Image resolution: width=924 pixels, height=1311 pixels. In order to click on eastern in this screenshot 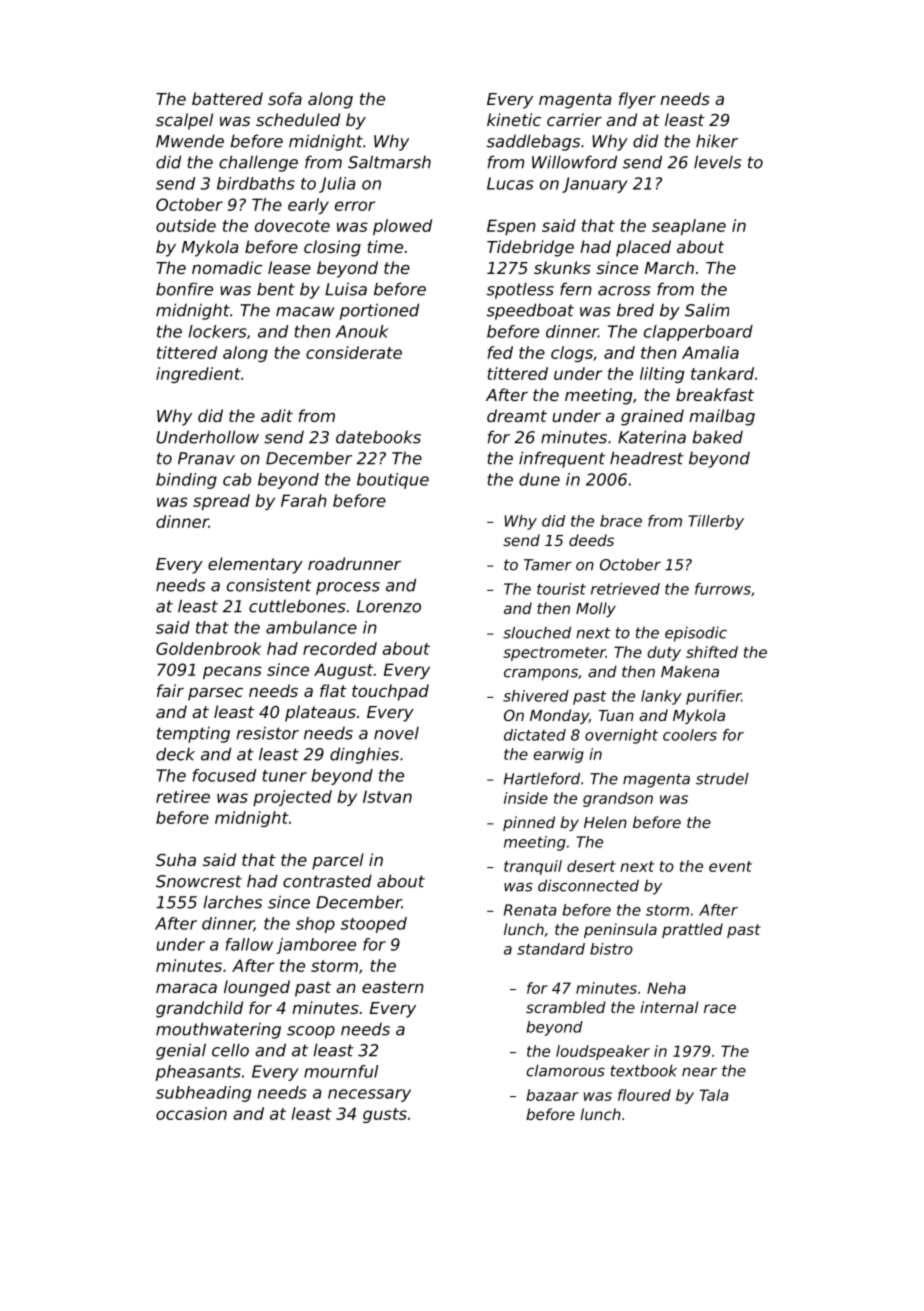, I will do `click(393, 987)`.
